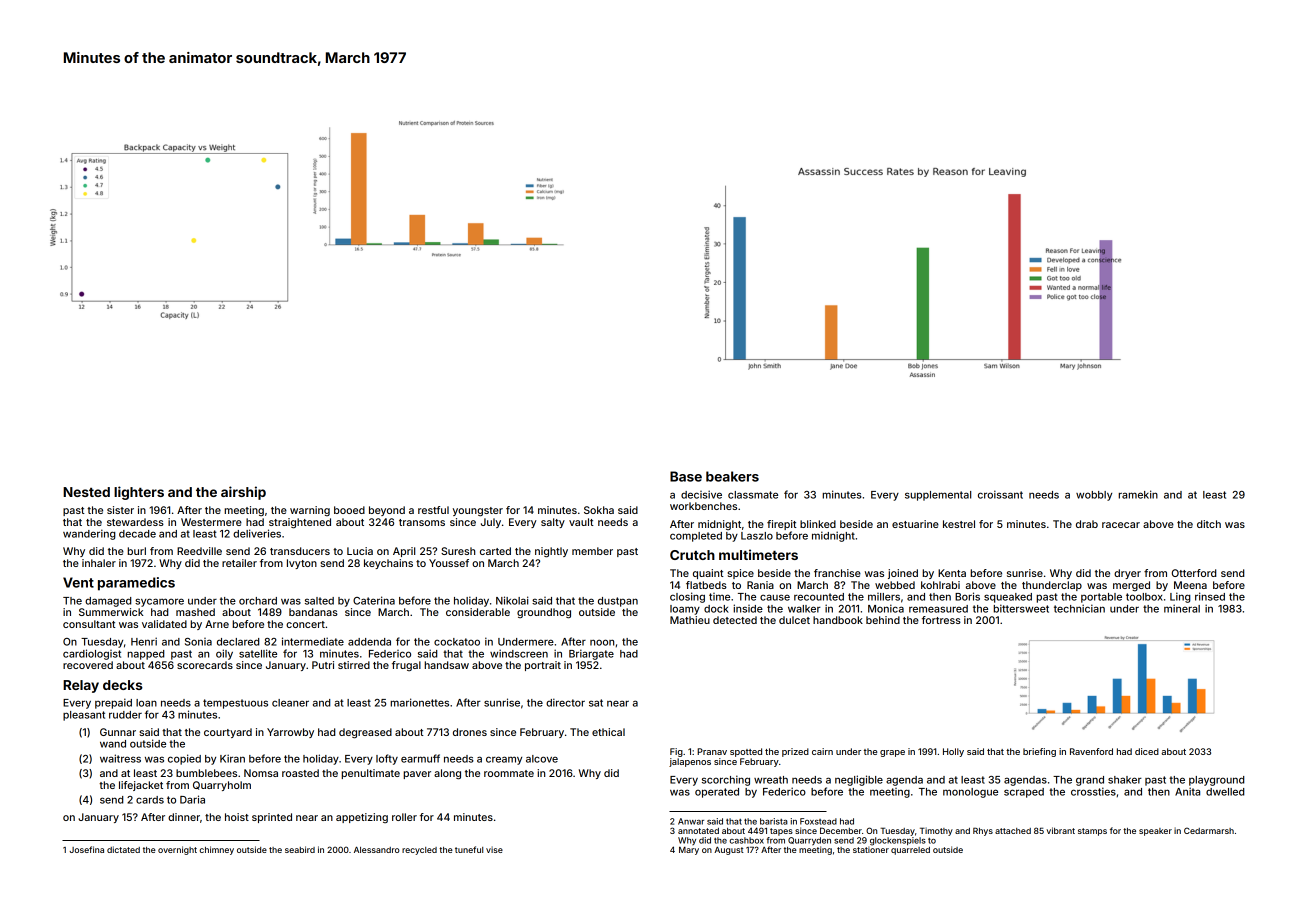 This document has width=1308, height=924. What do you see at coordinates (257, 533) in the document?
I see `deliveries` at bounding box center [257, 533].
